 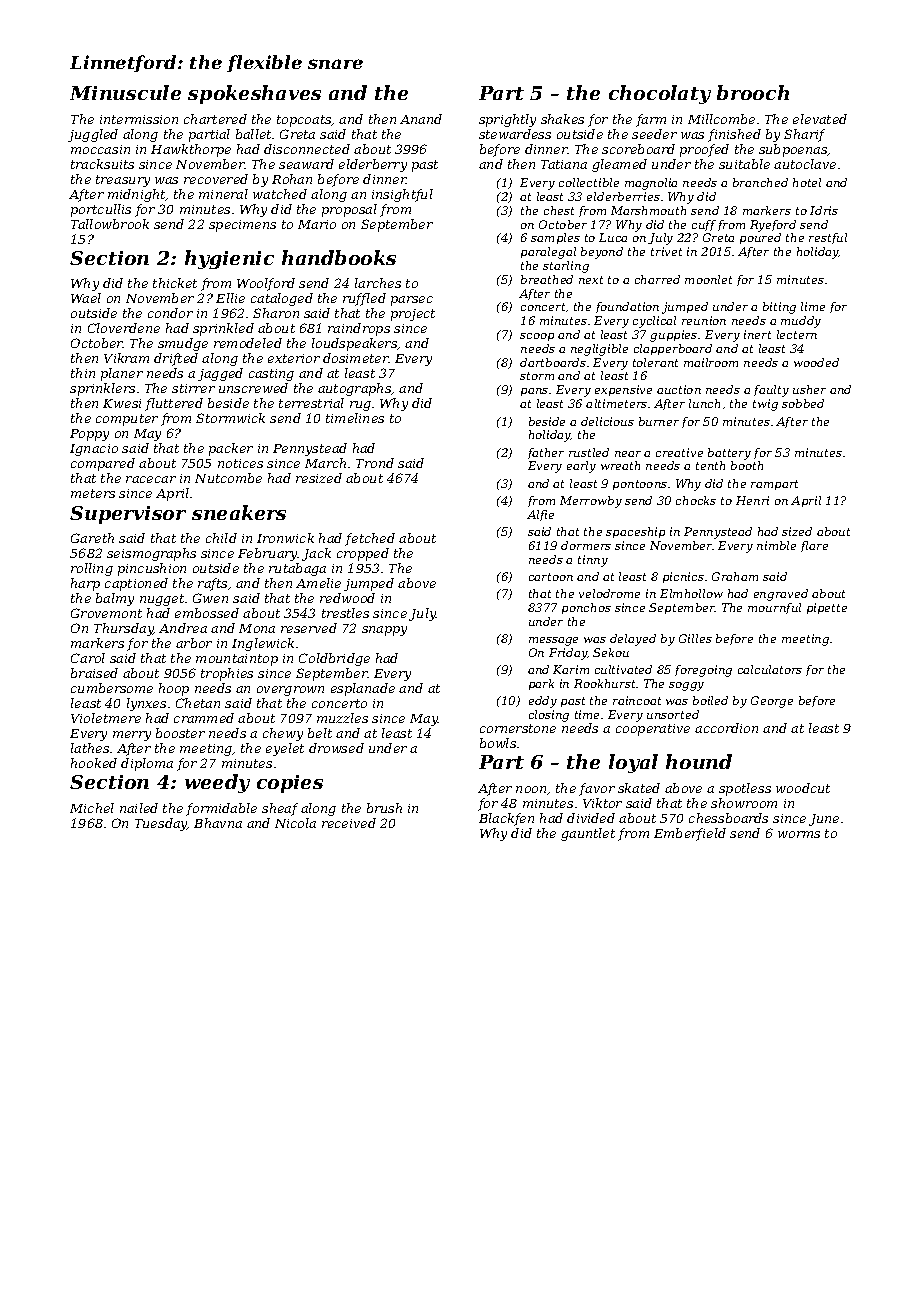 What do you see at coordinates (92, 808) in the document?
I see `Michel` at bounding box center [92, 808].
